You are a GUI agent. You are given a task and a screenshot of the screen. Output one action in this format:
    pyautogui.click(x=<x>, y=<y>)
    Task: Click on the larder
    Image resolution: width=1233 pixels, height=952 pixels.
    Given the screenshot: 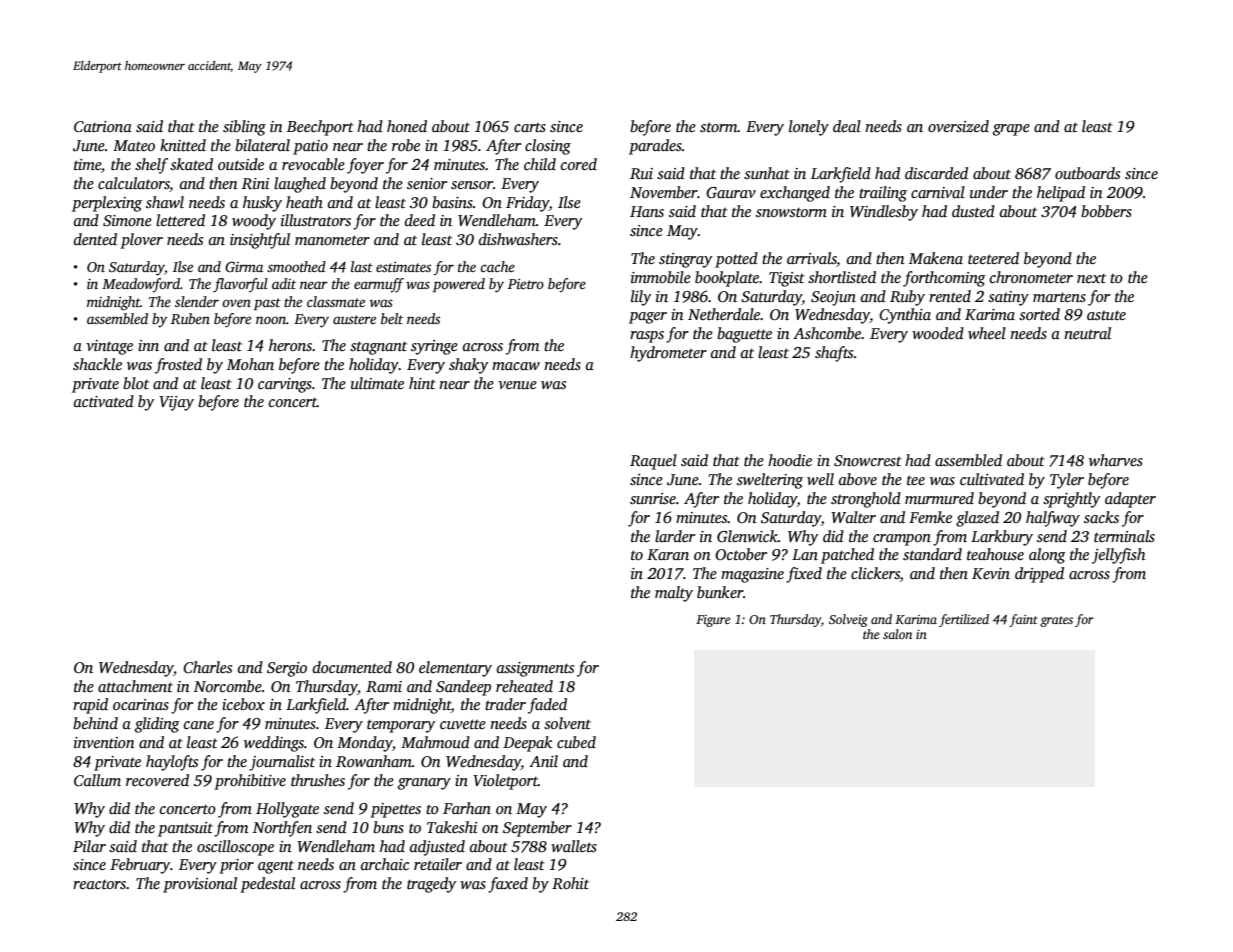 What is the action you would take?
    pyautogui.click(x=675, y=536)
